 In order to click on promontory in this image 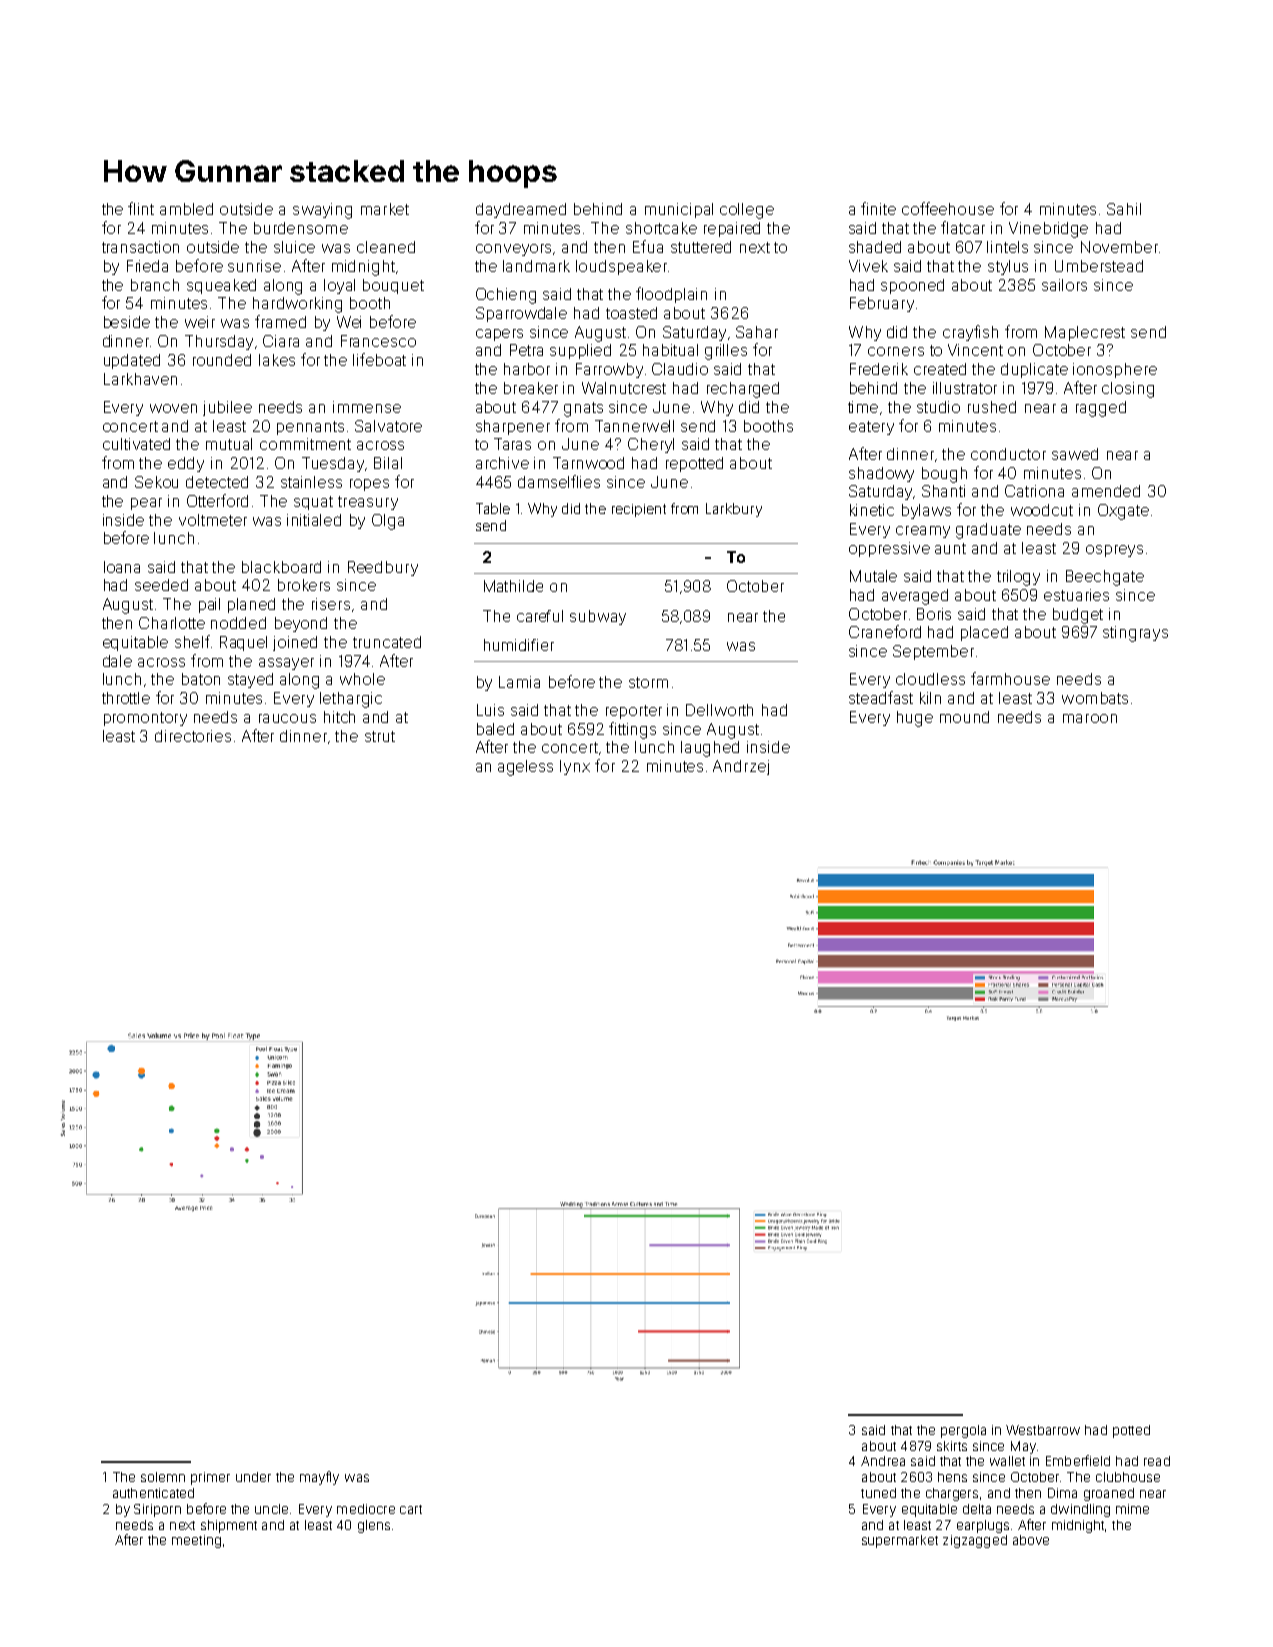, I will do `click(145, 719)`.
